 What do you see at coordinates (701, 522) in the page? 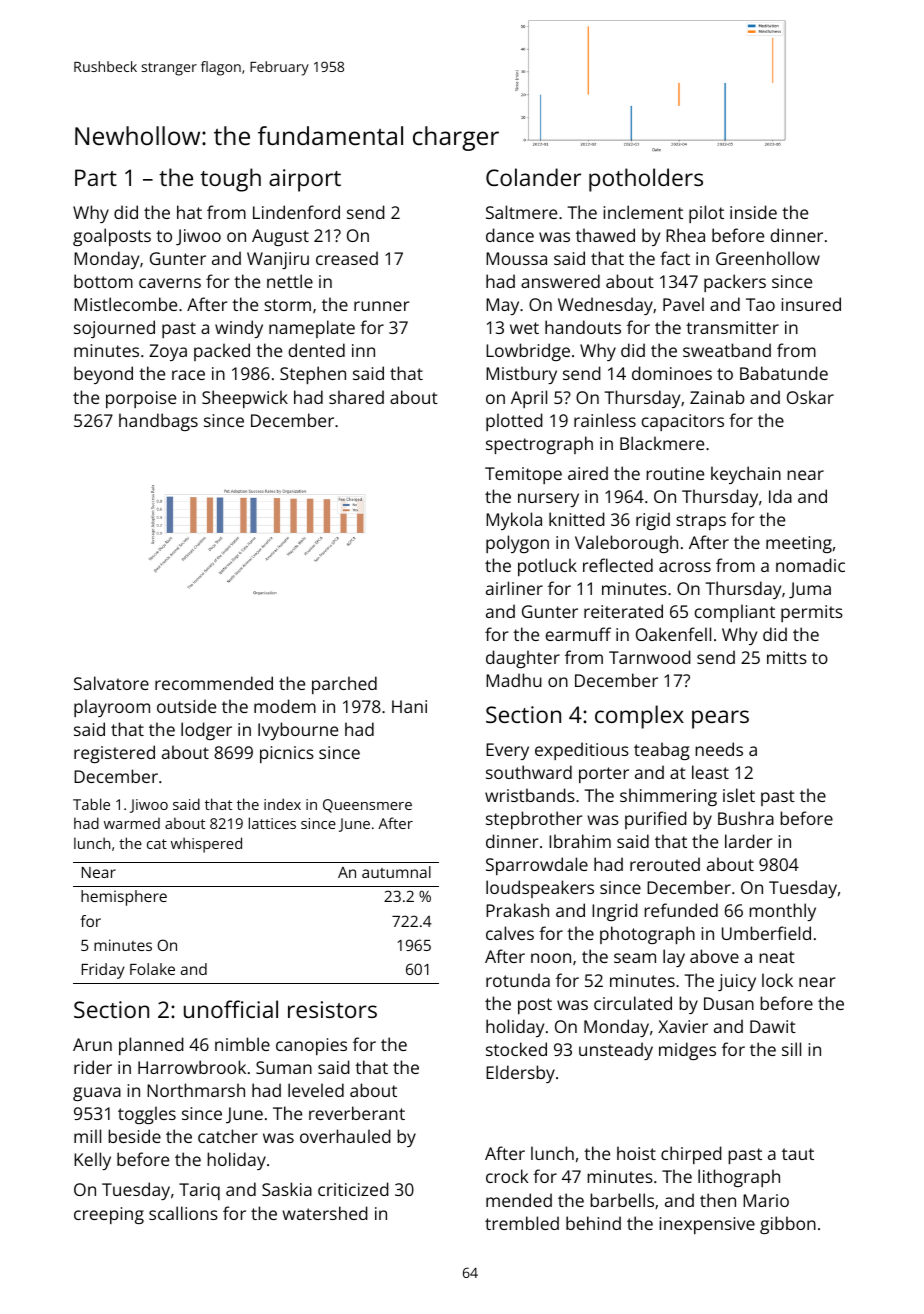
I see `straps` at bounding box center [701, 522].
